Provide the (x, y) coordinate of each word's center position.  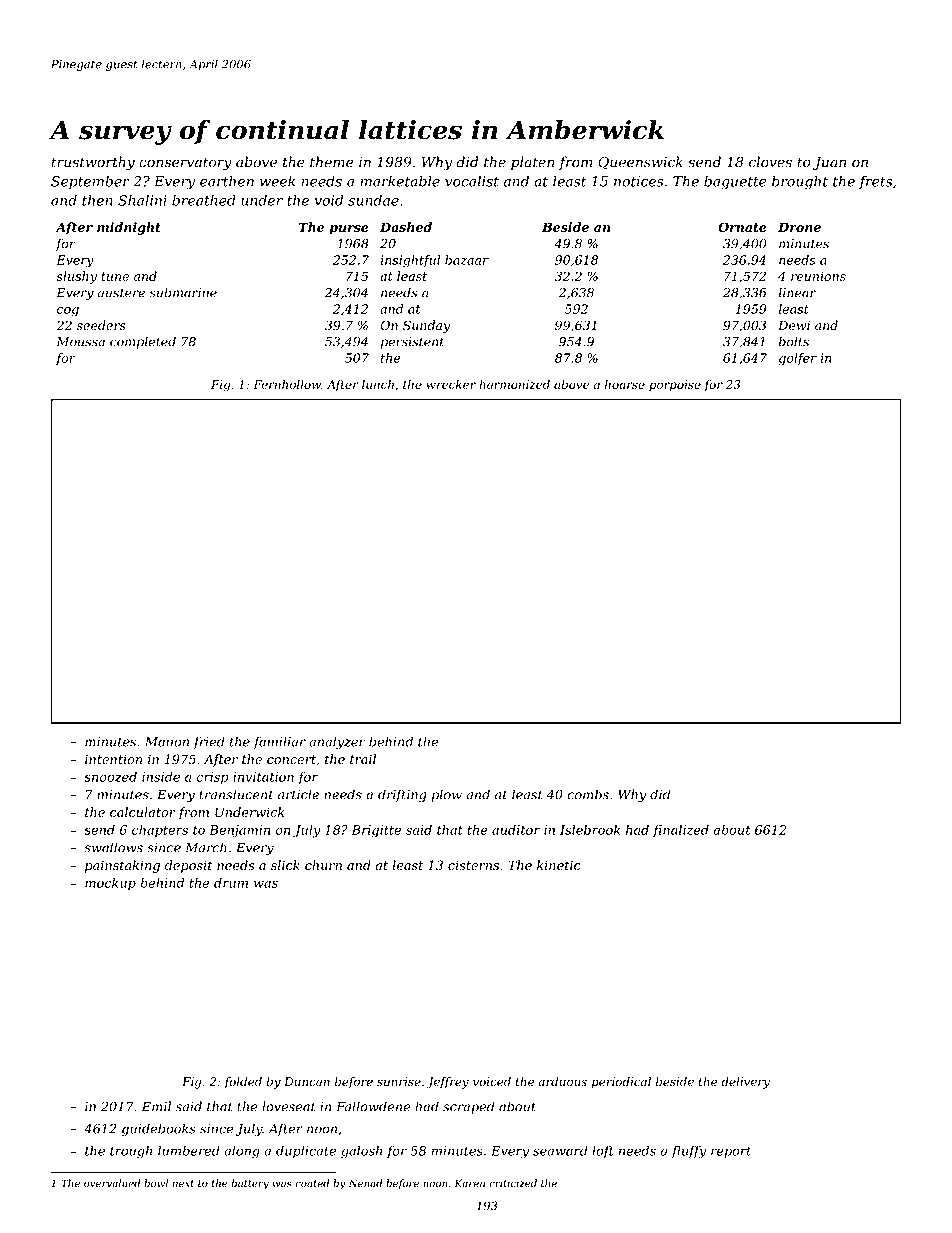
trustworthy (93, 163)
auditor (516, 829)
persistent (412, 343)
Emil (156, 1106)
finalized (681, 831)
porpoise (675, 386)
